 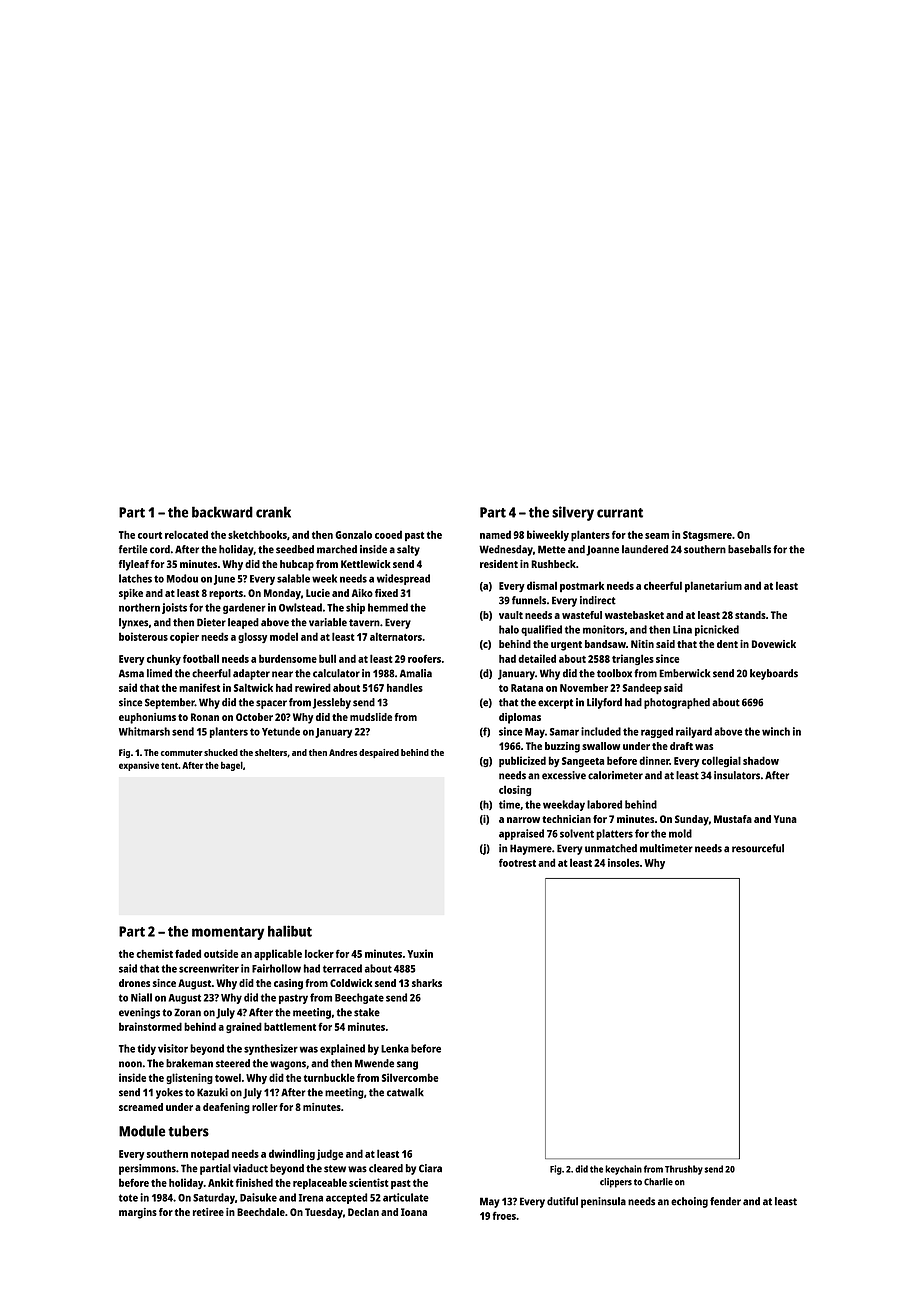 I want to click on commuter, so click(x=182, y=753).
